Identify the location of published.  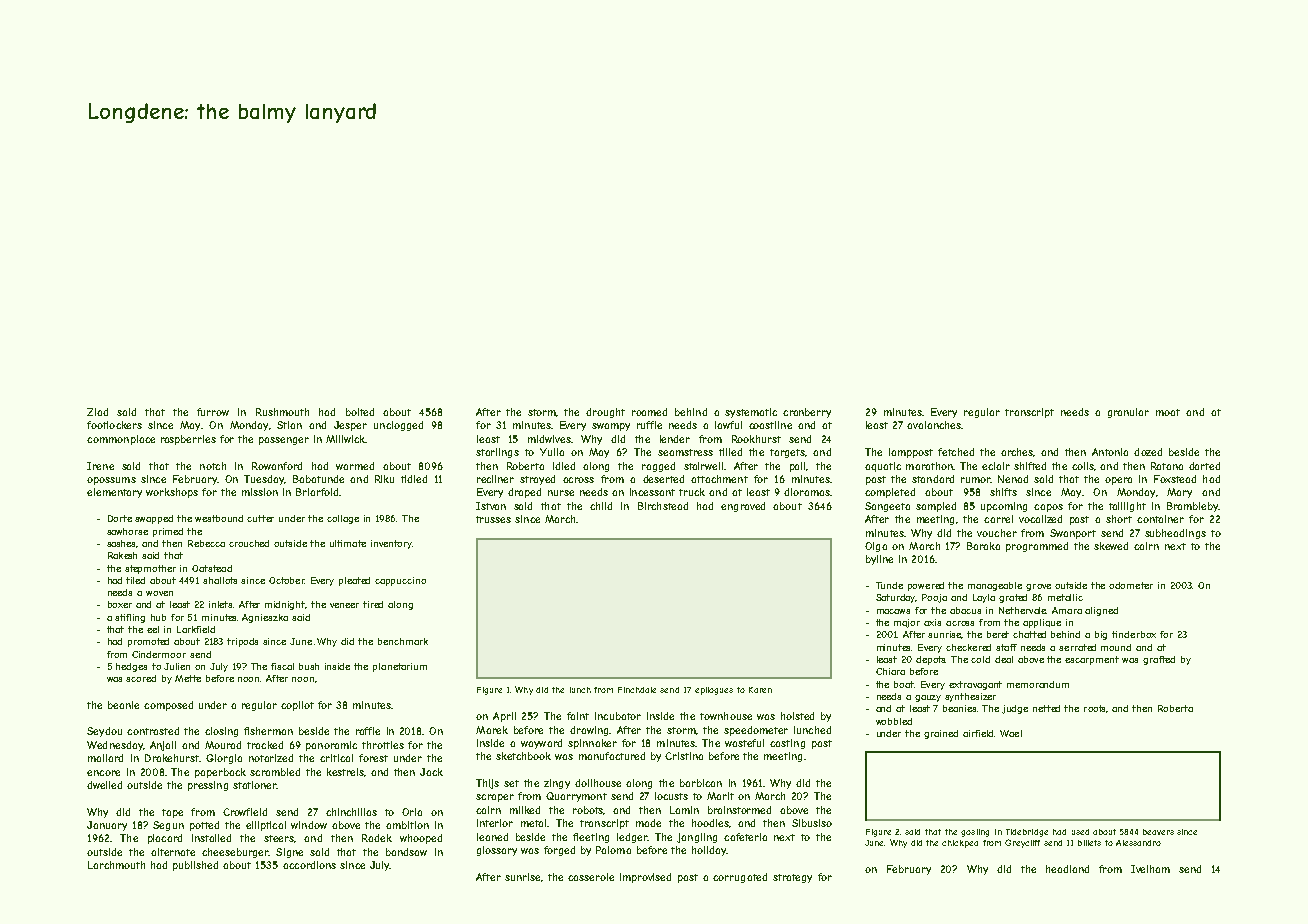
(195, 866).
